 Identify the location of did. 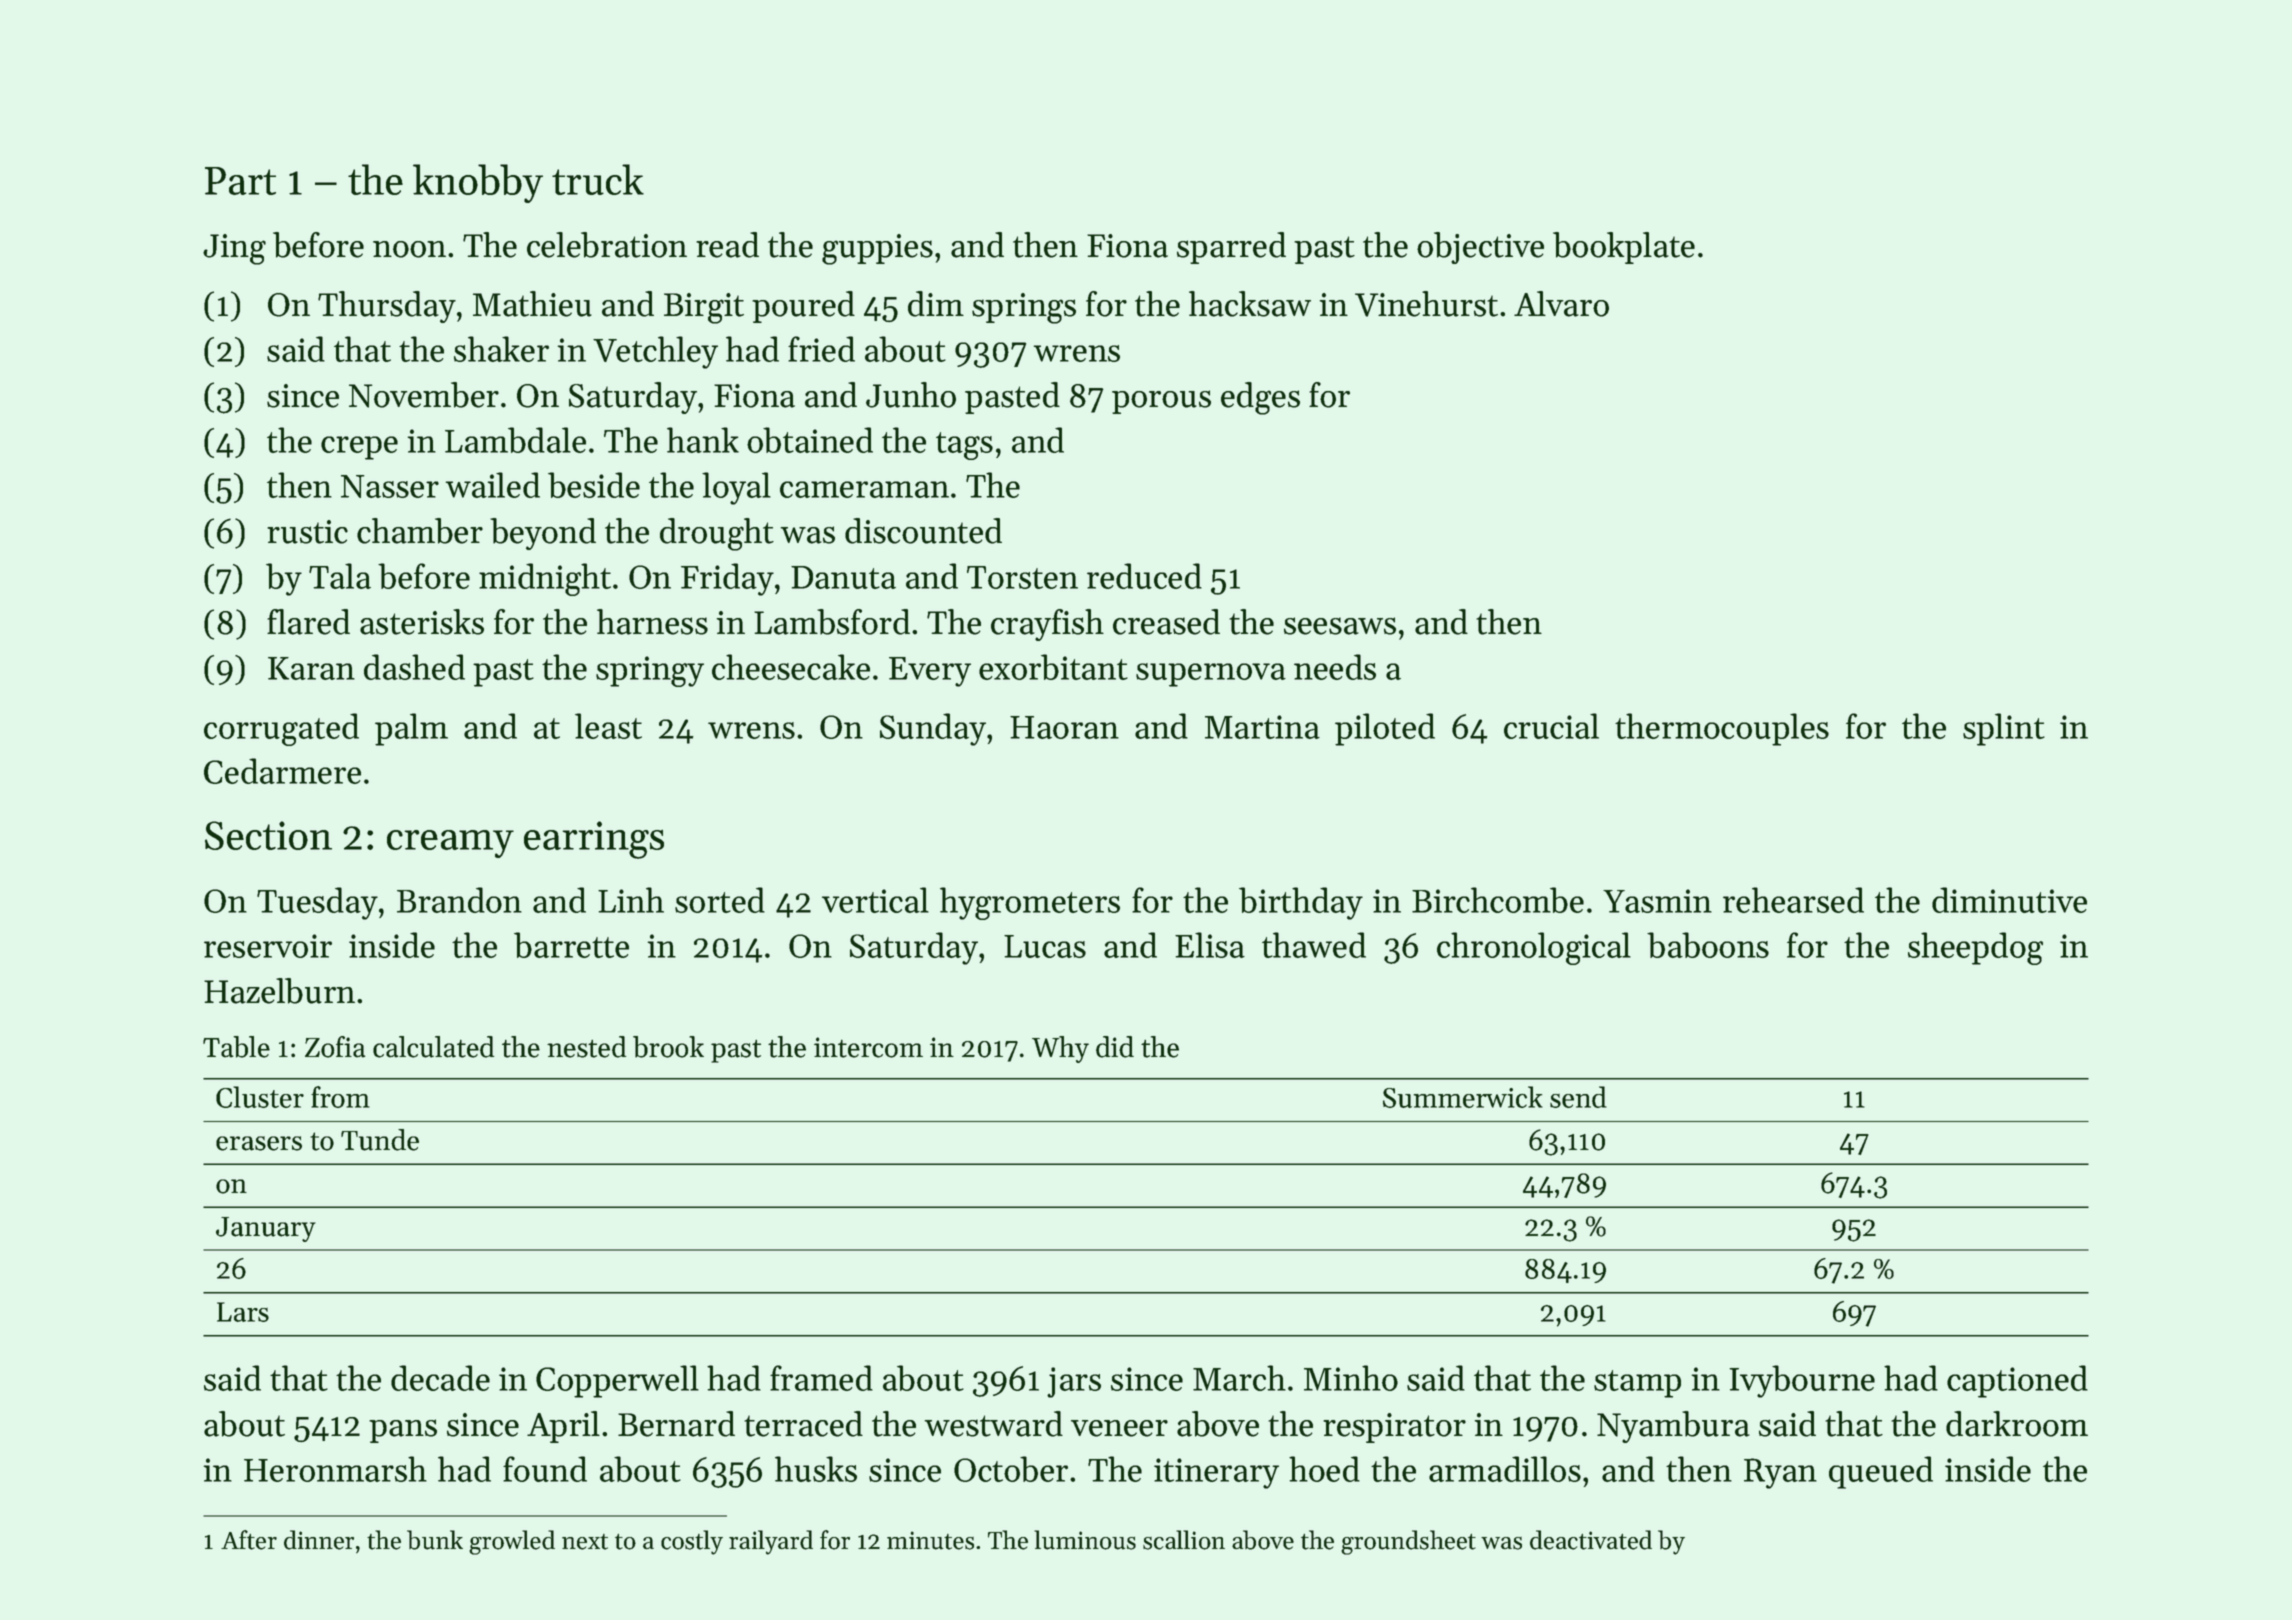
(1115, 1047).
